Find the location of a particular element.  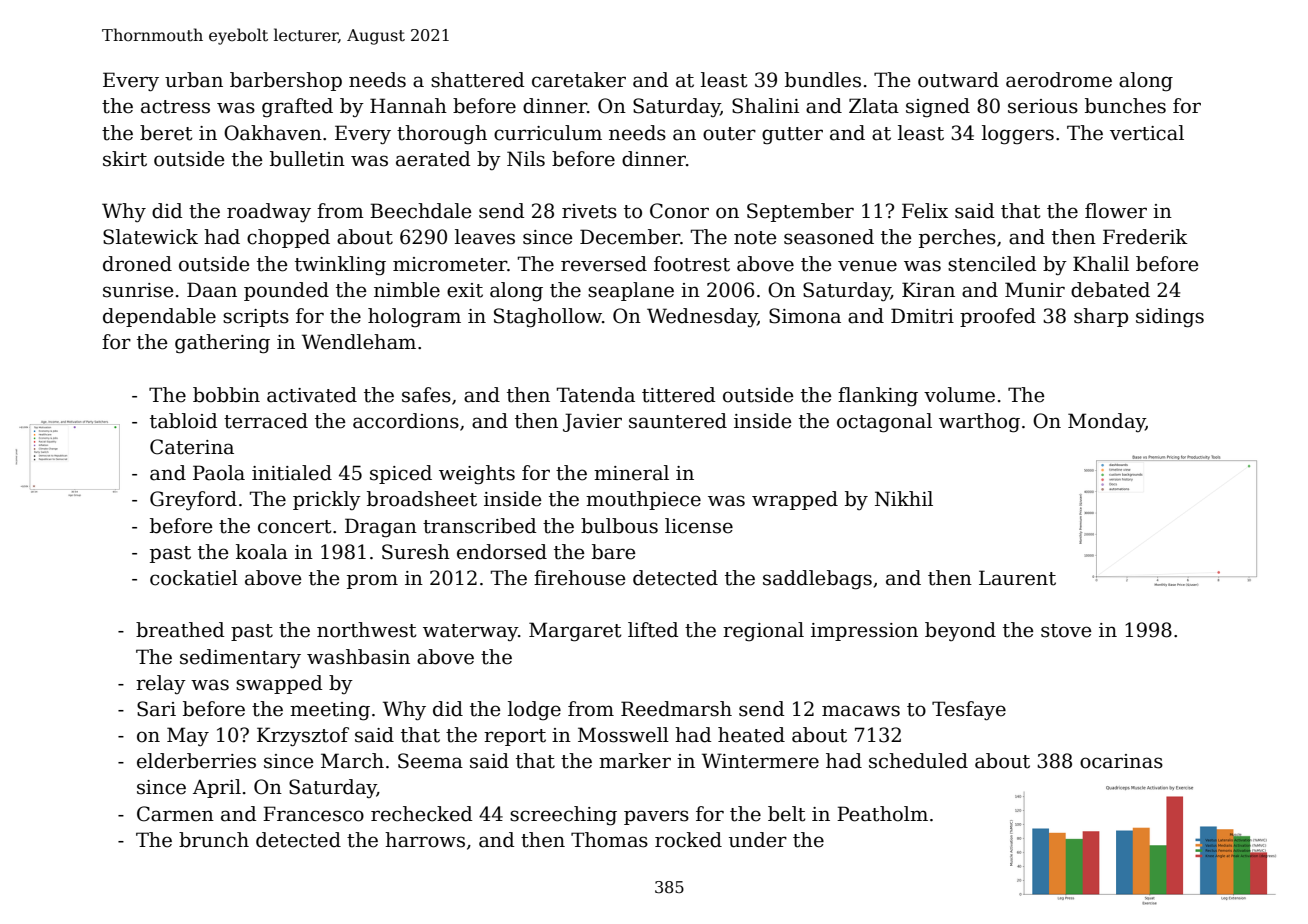

chopped is located at coordinates (288, 238).
